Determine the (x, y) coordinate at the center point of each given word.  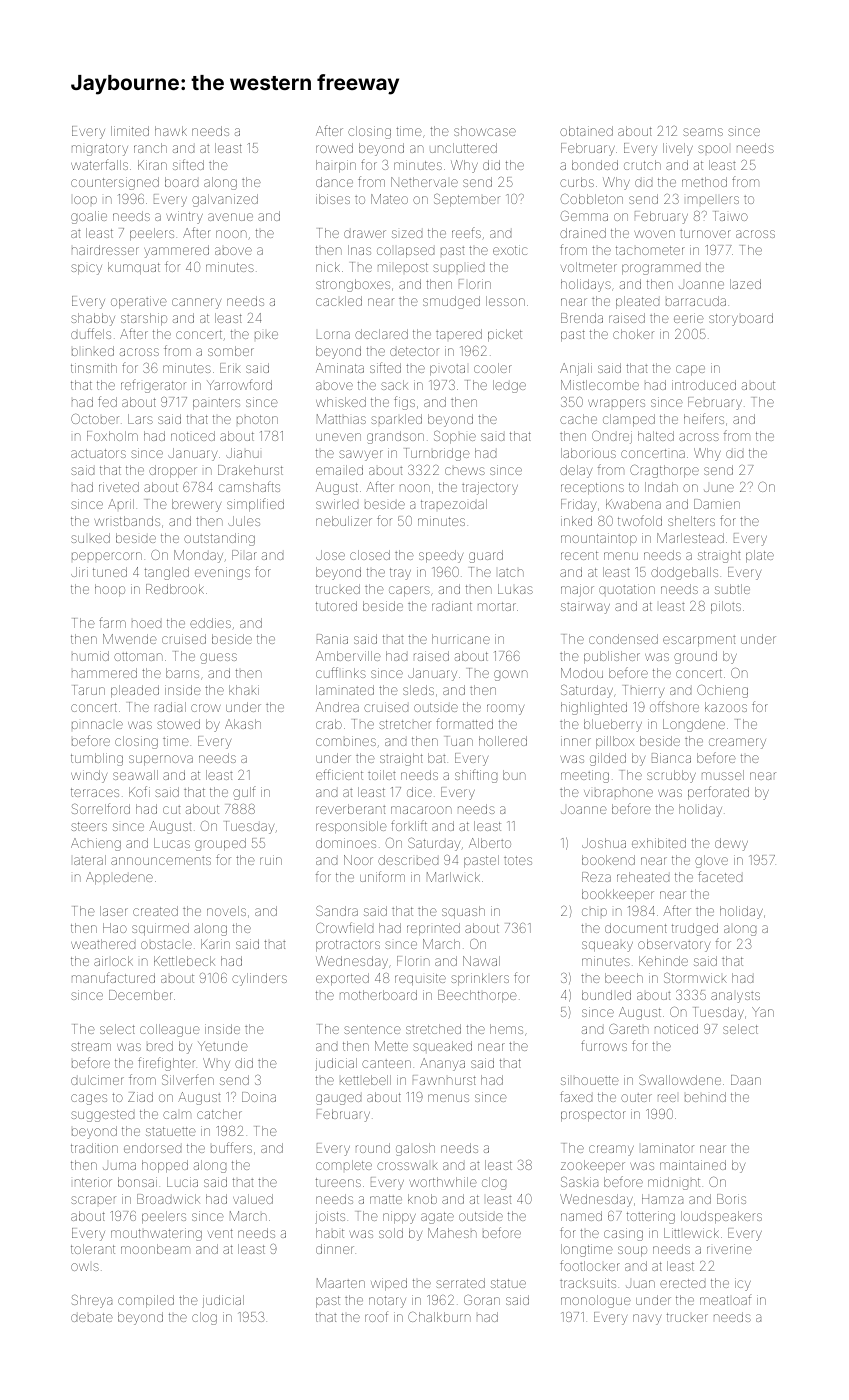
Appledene (119, 878)
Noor (358, 860)
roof (376, 1316)
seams (703, 132)
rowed (334, 148)
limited (130, 131)
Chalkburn (439, 1317)
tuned (110, 572)
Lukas (515, 589)
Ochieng (722, 691)
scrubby (671, 776)
